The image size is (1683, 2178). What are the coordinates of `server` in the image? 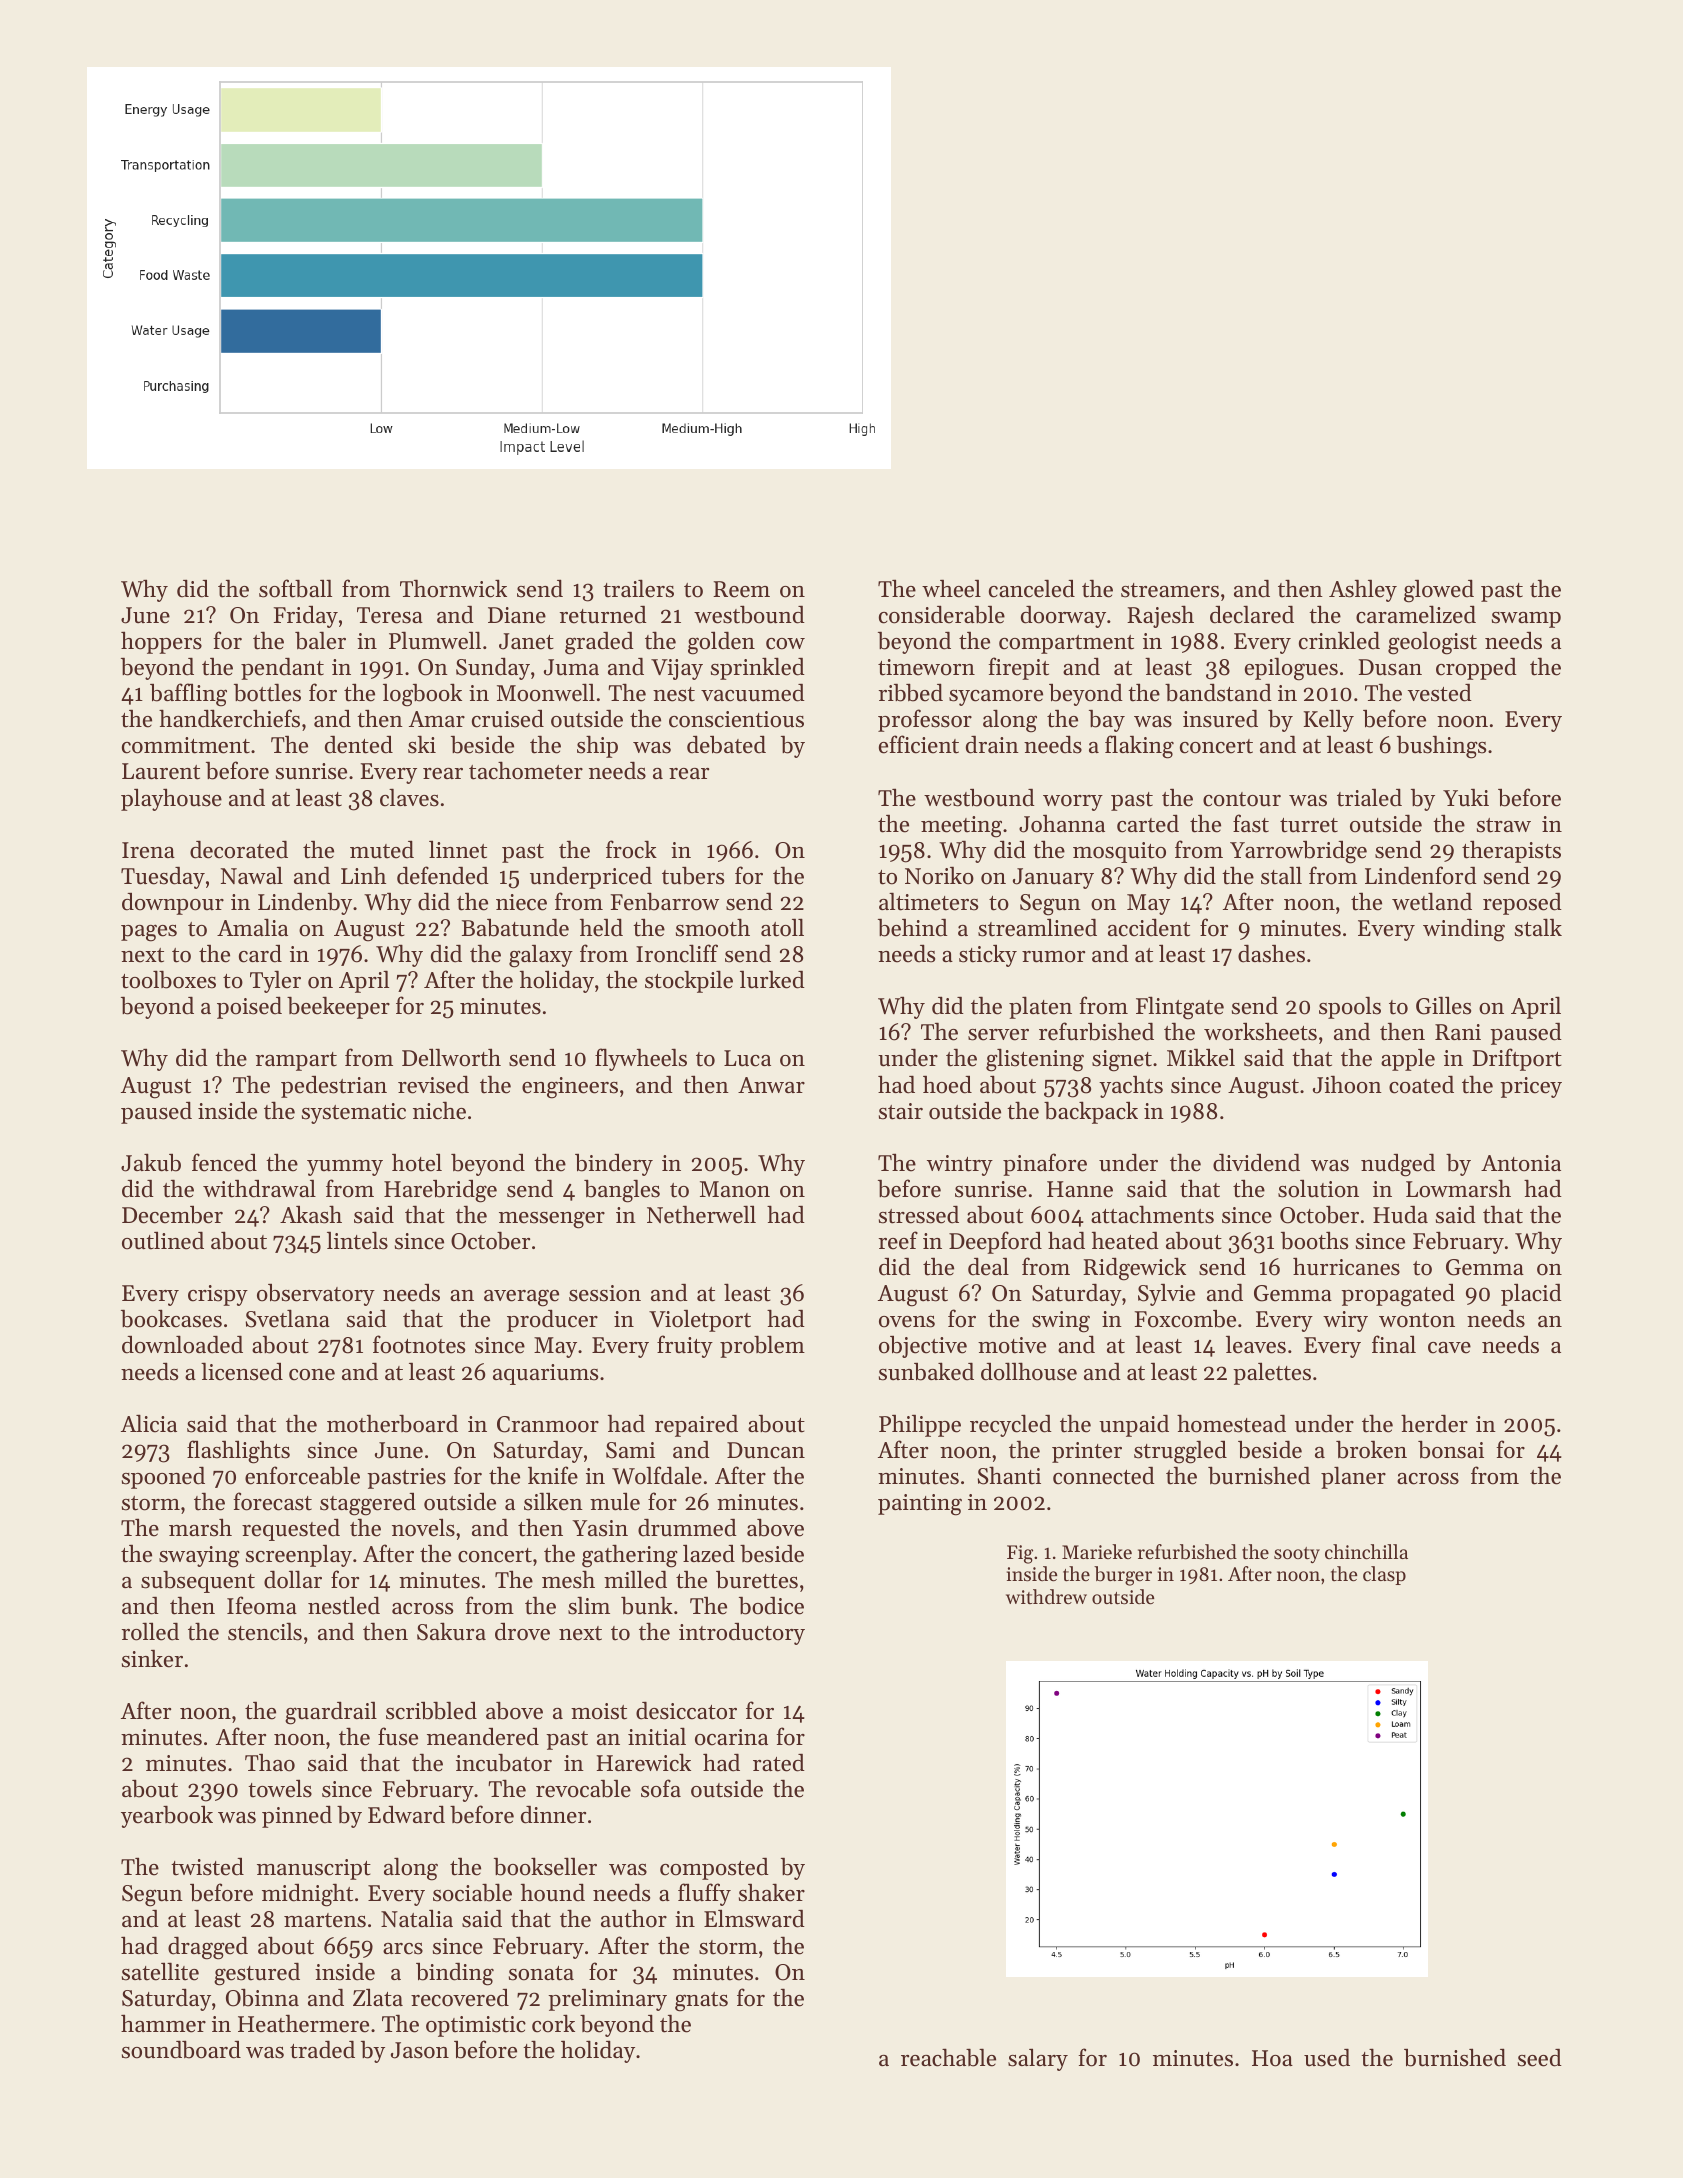 It's located at (998, 1035).
